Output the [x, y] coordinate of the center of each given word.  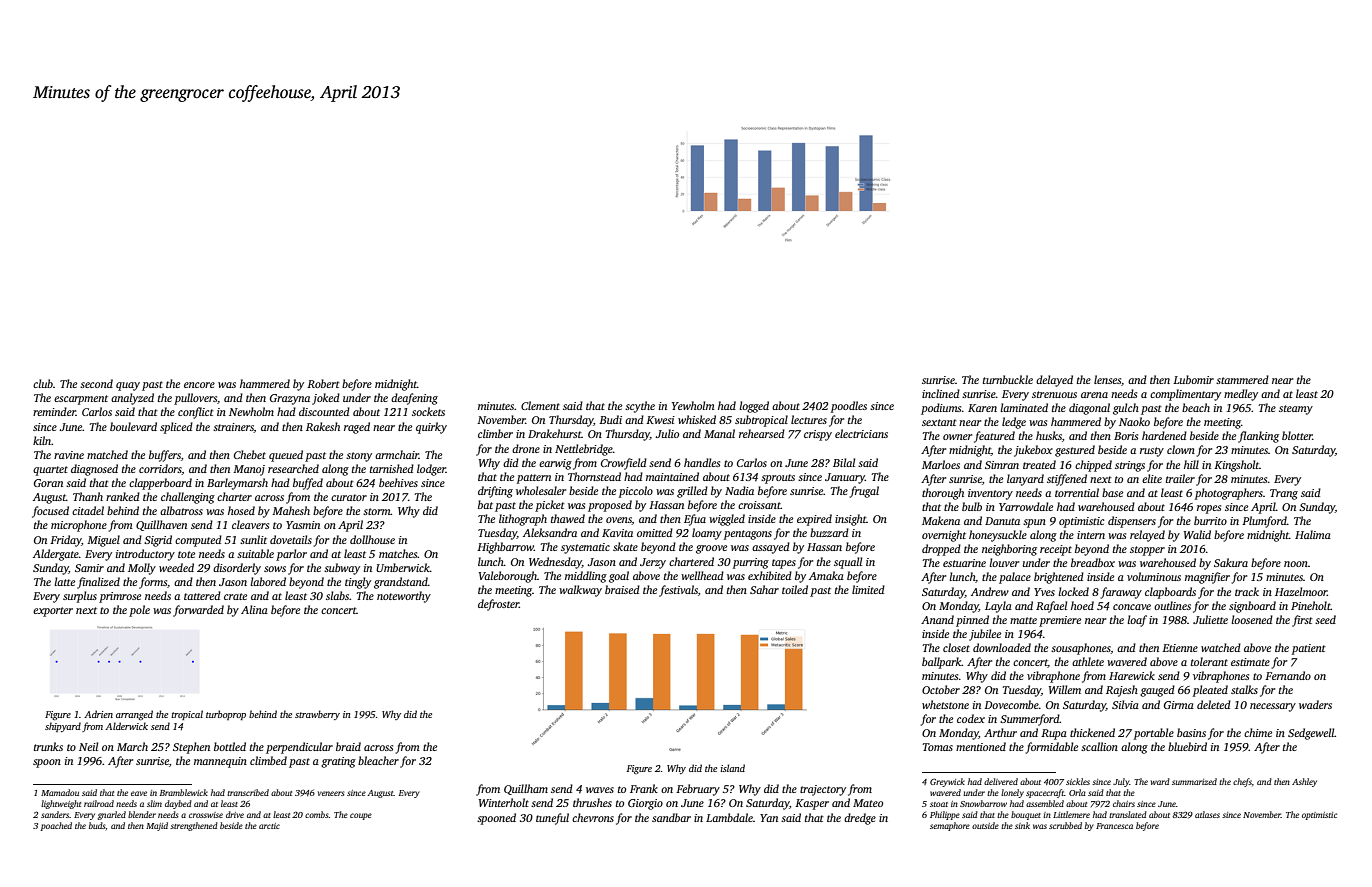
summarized [1194, 781]
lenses [1107, 379]
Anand [937, 619]
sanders [55, 814]
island [732, 768]
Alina [254, 609]
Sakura [1231, 562]
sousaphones [1081, 649]
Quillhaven [161, 525]
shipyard [63, 727]
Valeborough [508, 577]
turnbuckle [1008, 379]
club [43, 383]
